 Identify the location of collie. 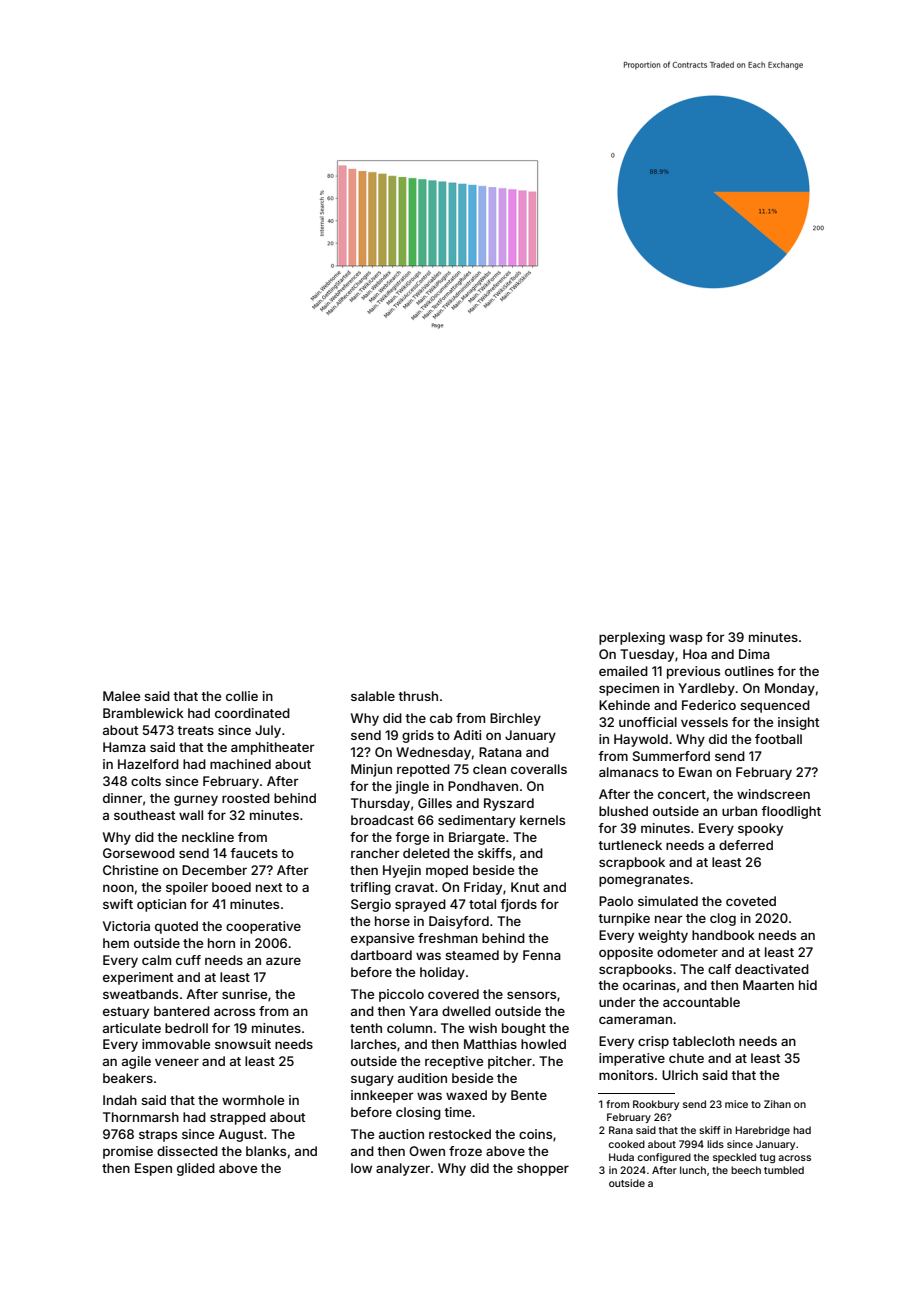
(242, 696).
